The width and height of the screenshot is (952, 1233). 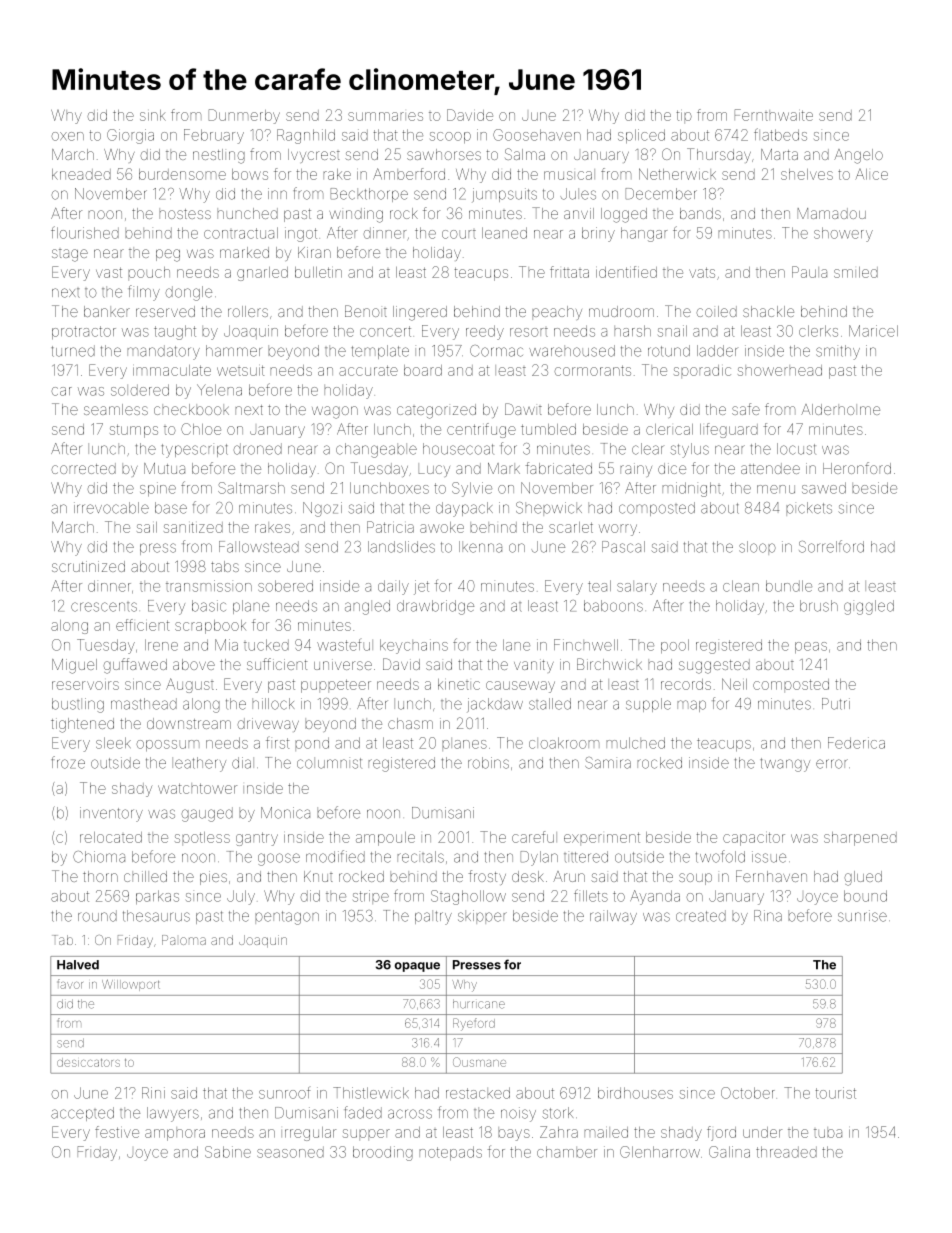 What do you see at coordinates (149, 273) in the screenshot?
I see `pouch` at bounding box center [149, 273].
